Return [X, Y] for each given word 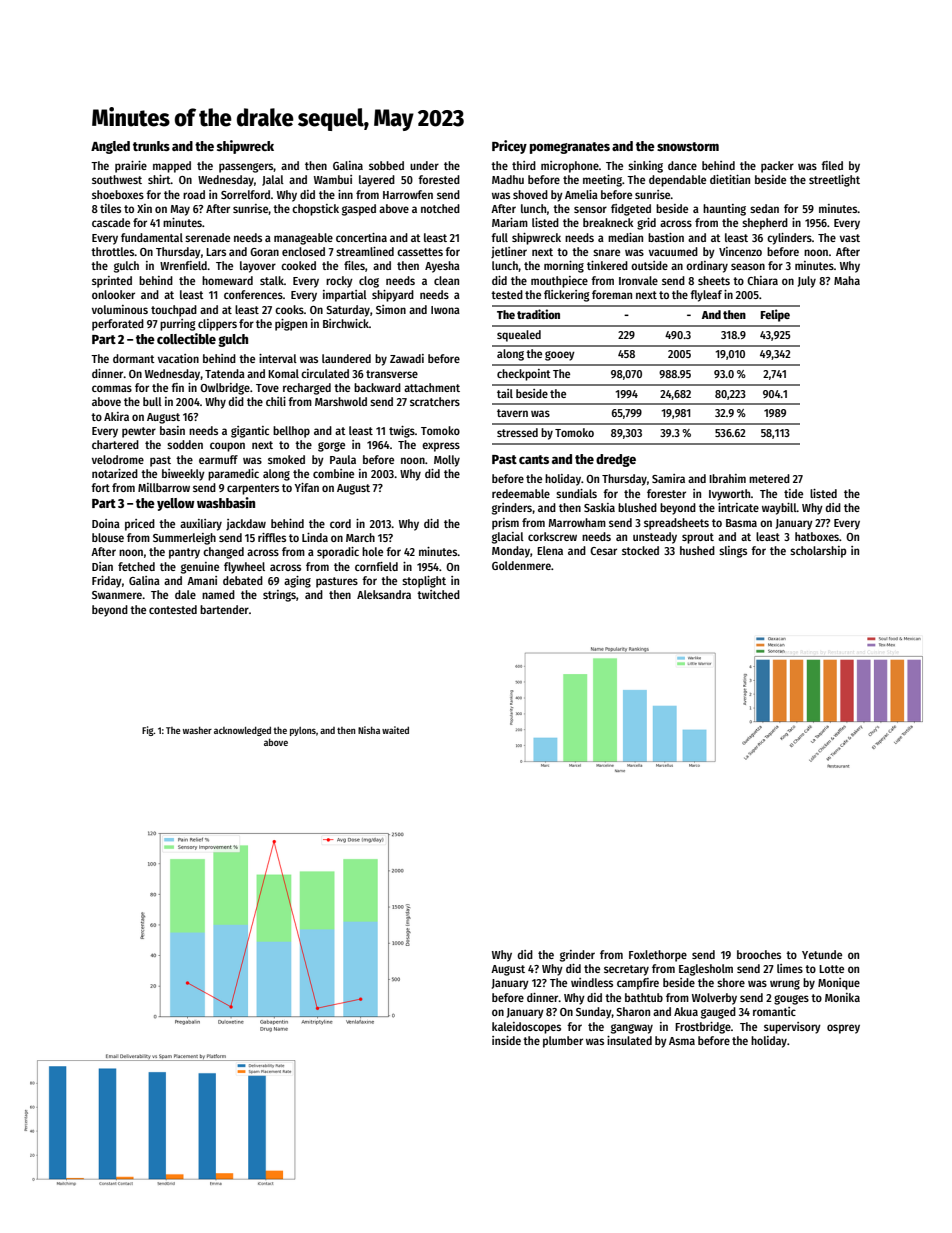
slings [733, 552]
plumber [563, 1042]
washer [197, 730]
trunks [151, 146]
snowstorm [688, 146]
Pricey [509, 147]
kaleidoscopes [526, 1028]
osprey [843, 1029]
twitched [438, 594]
